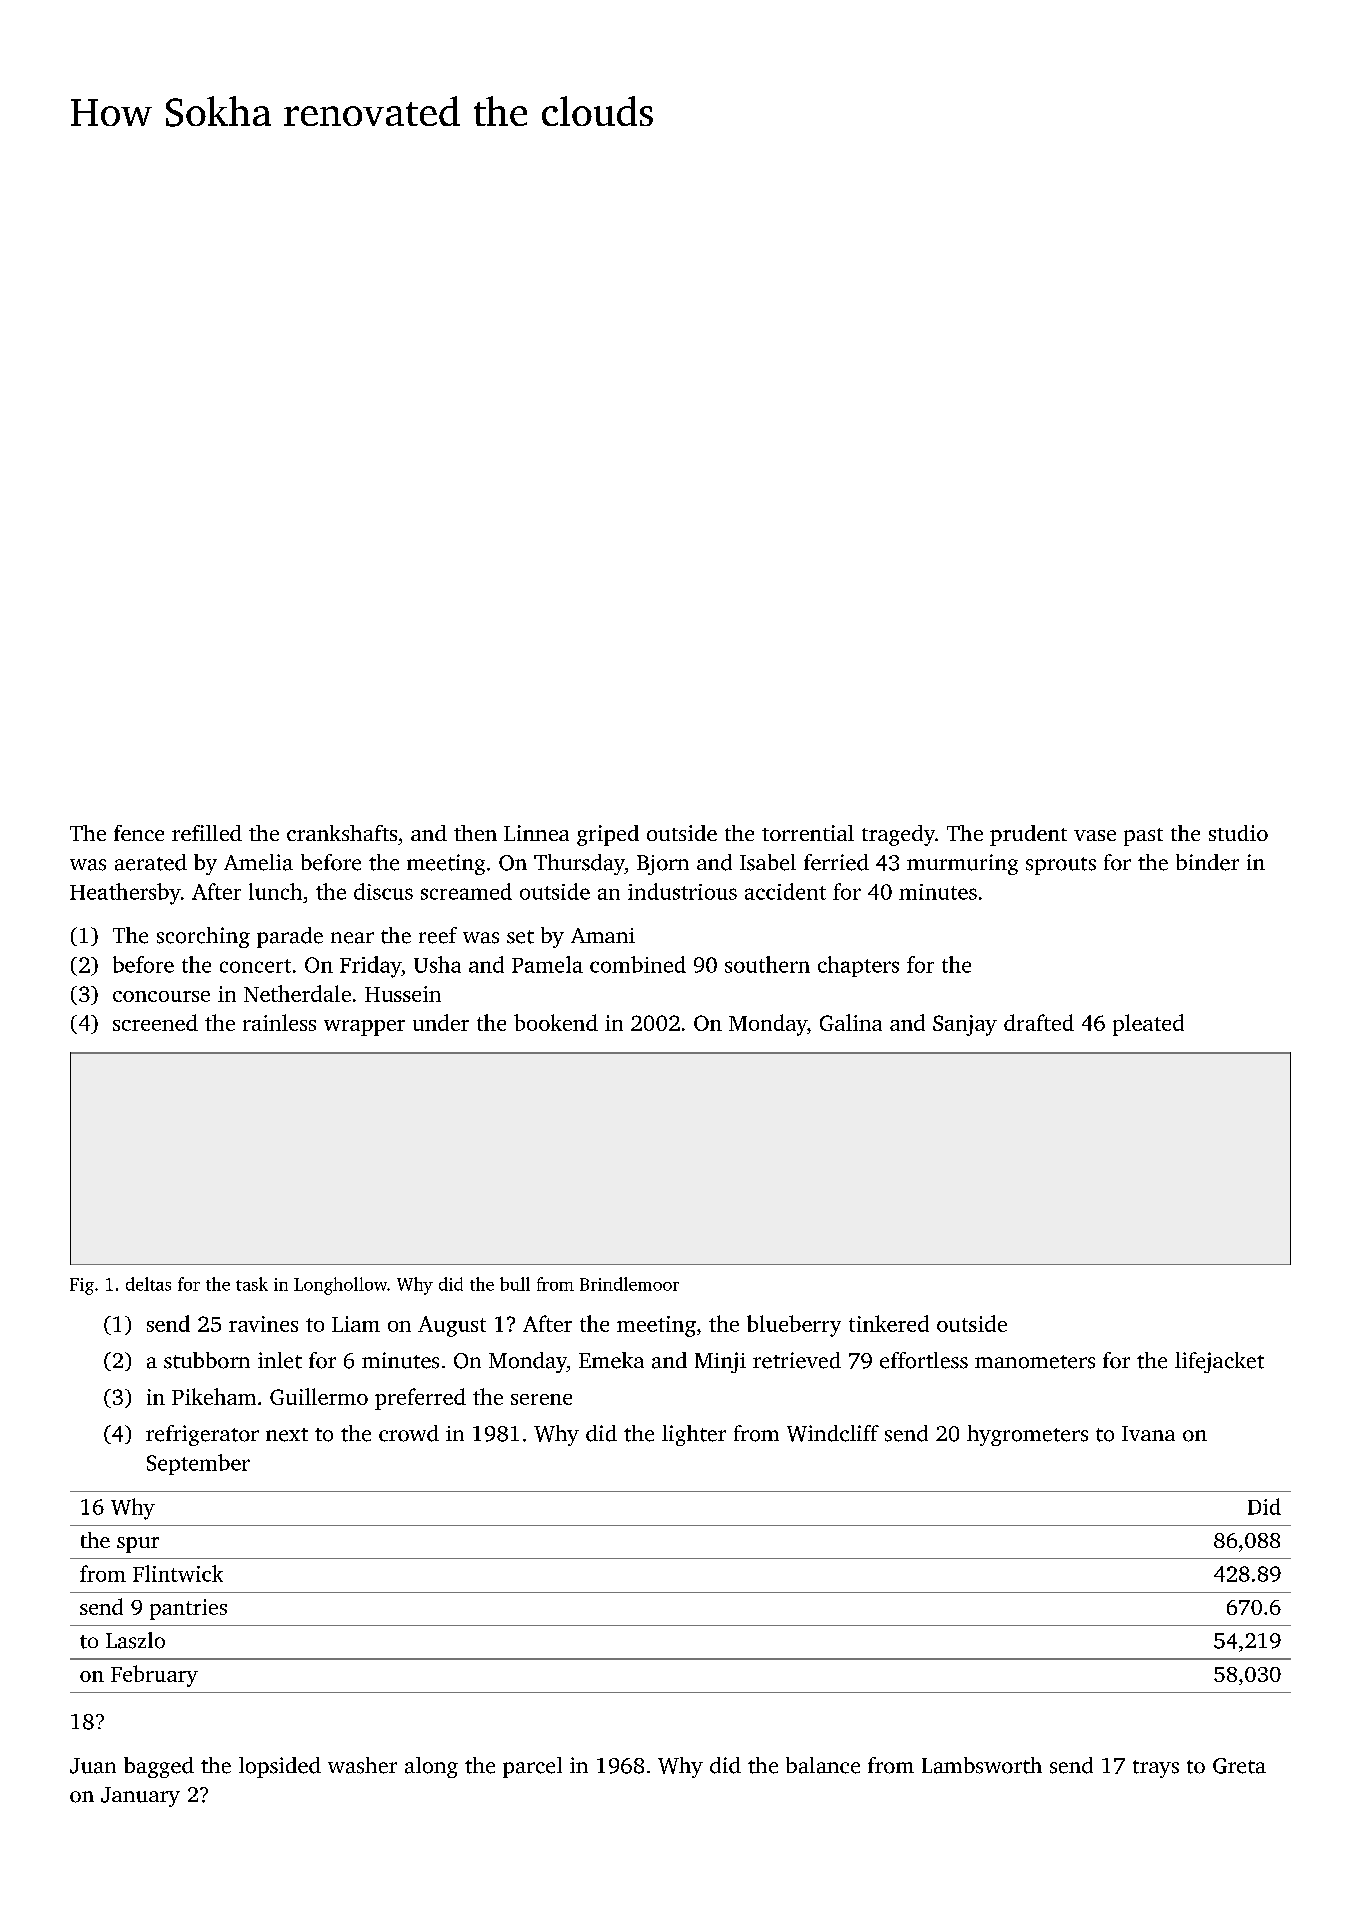 The width and height of the image is (1361, 1925). I want to click on then, so click(475, 833).
